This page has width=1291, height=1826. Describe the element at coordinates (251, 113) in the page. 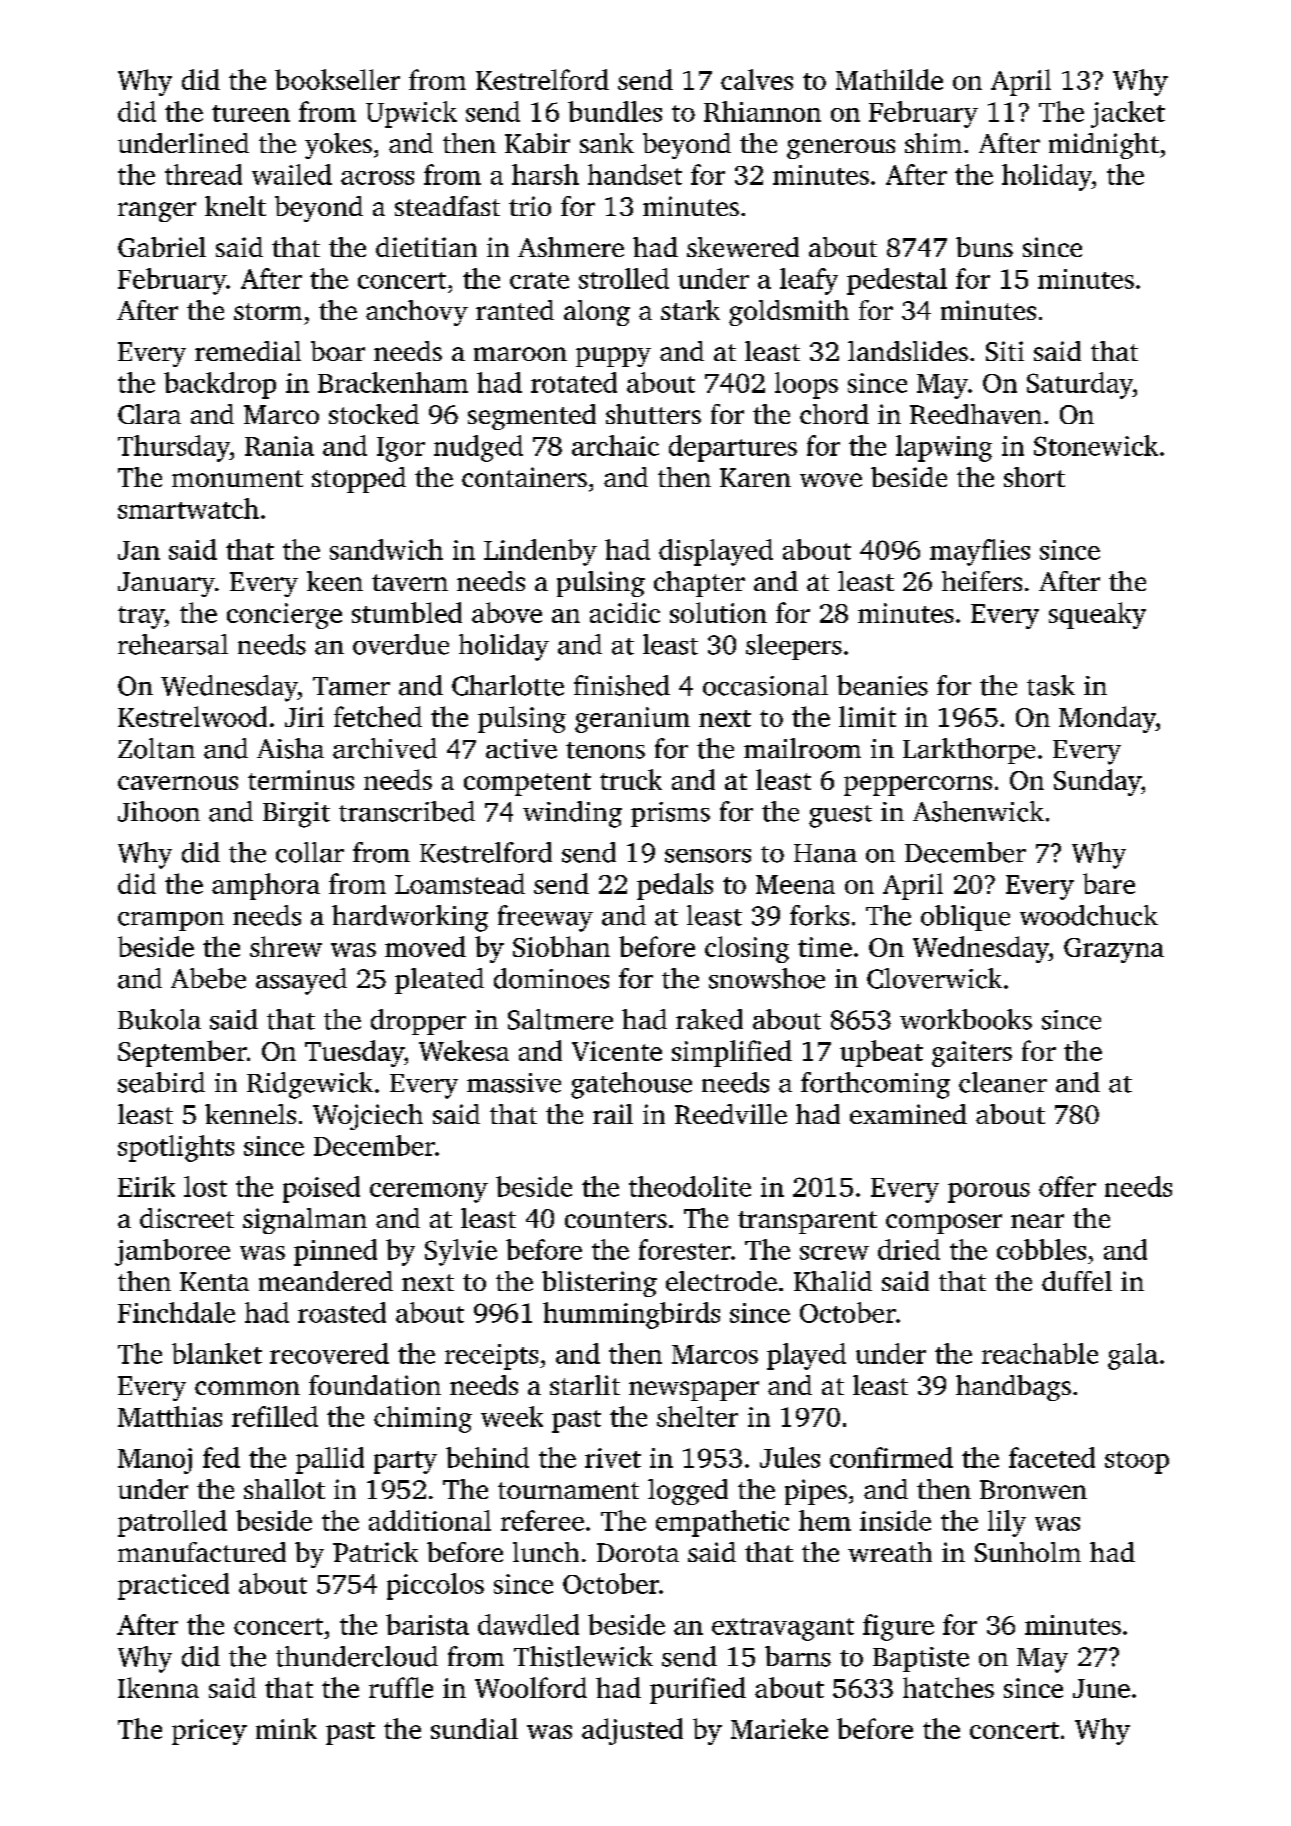

I see `tureen` at that location.
